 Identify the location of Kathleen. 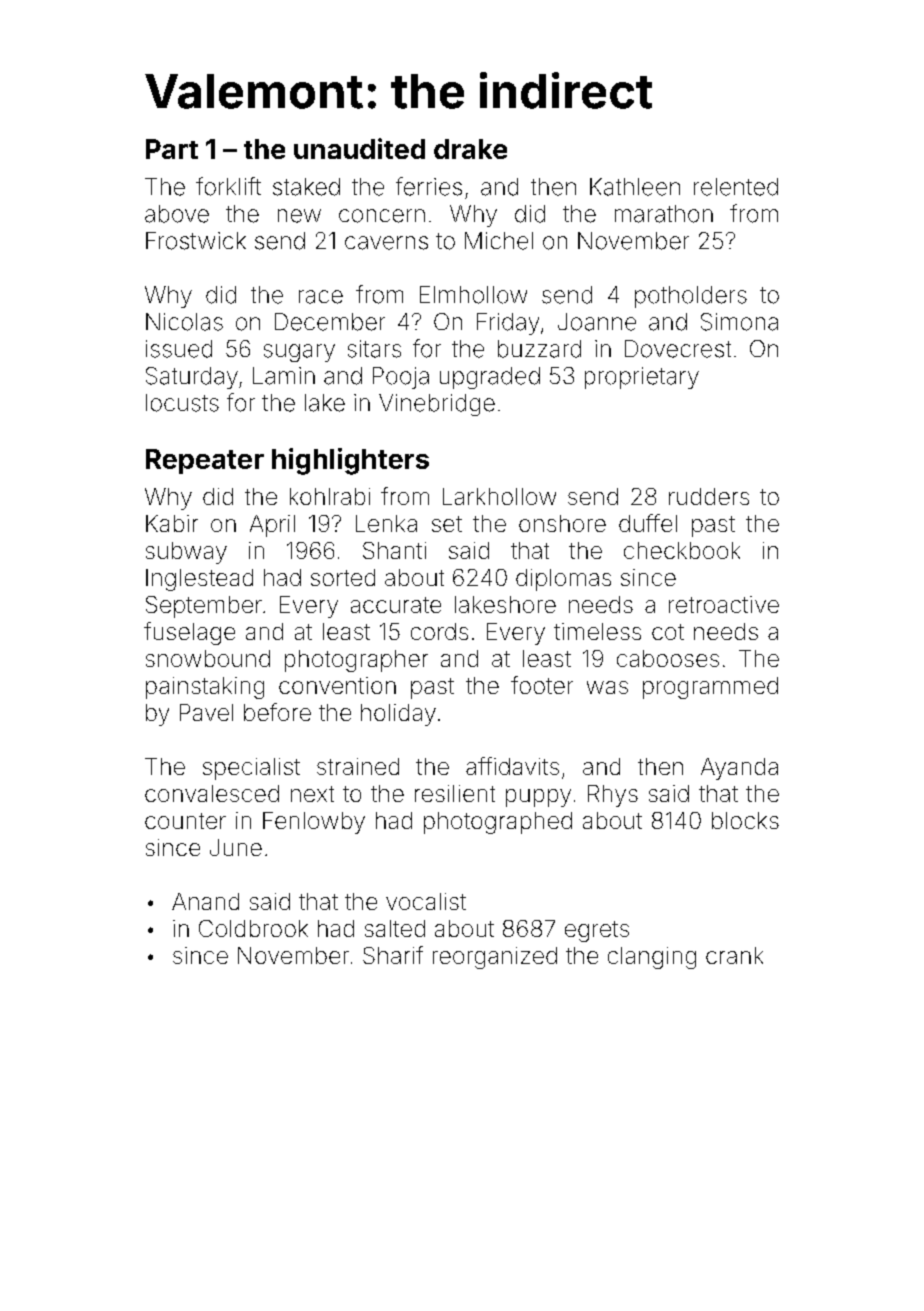
(635, 187).
